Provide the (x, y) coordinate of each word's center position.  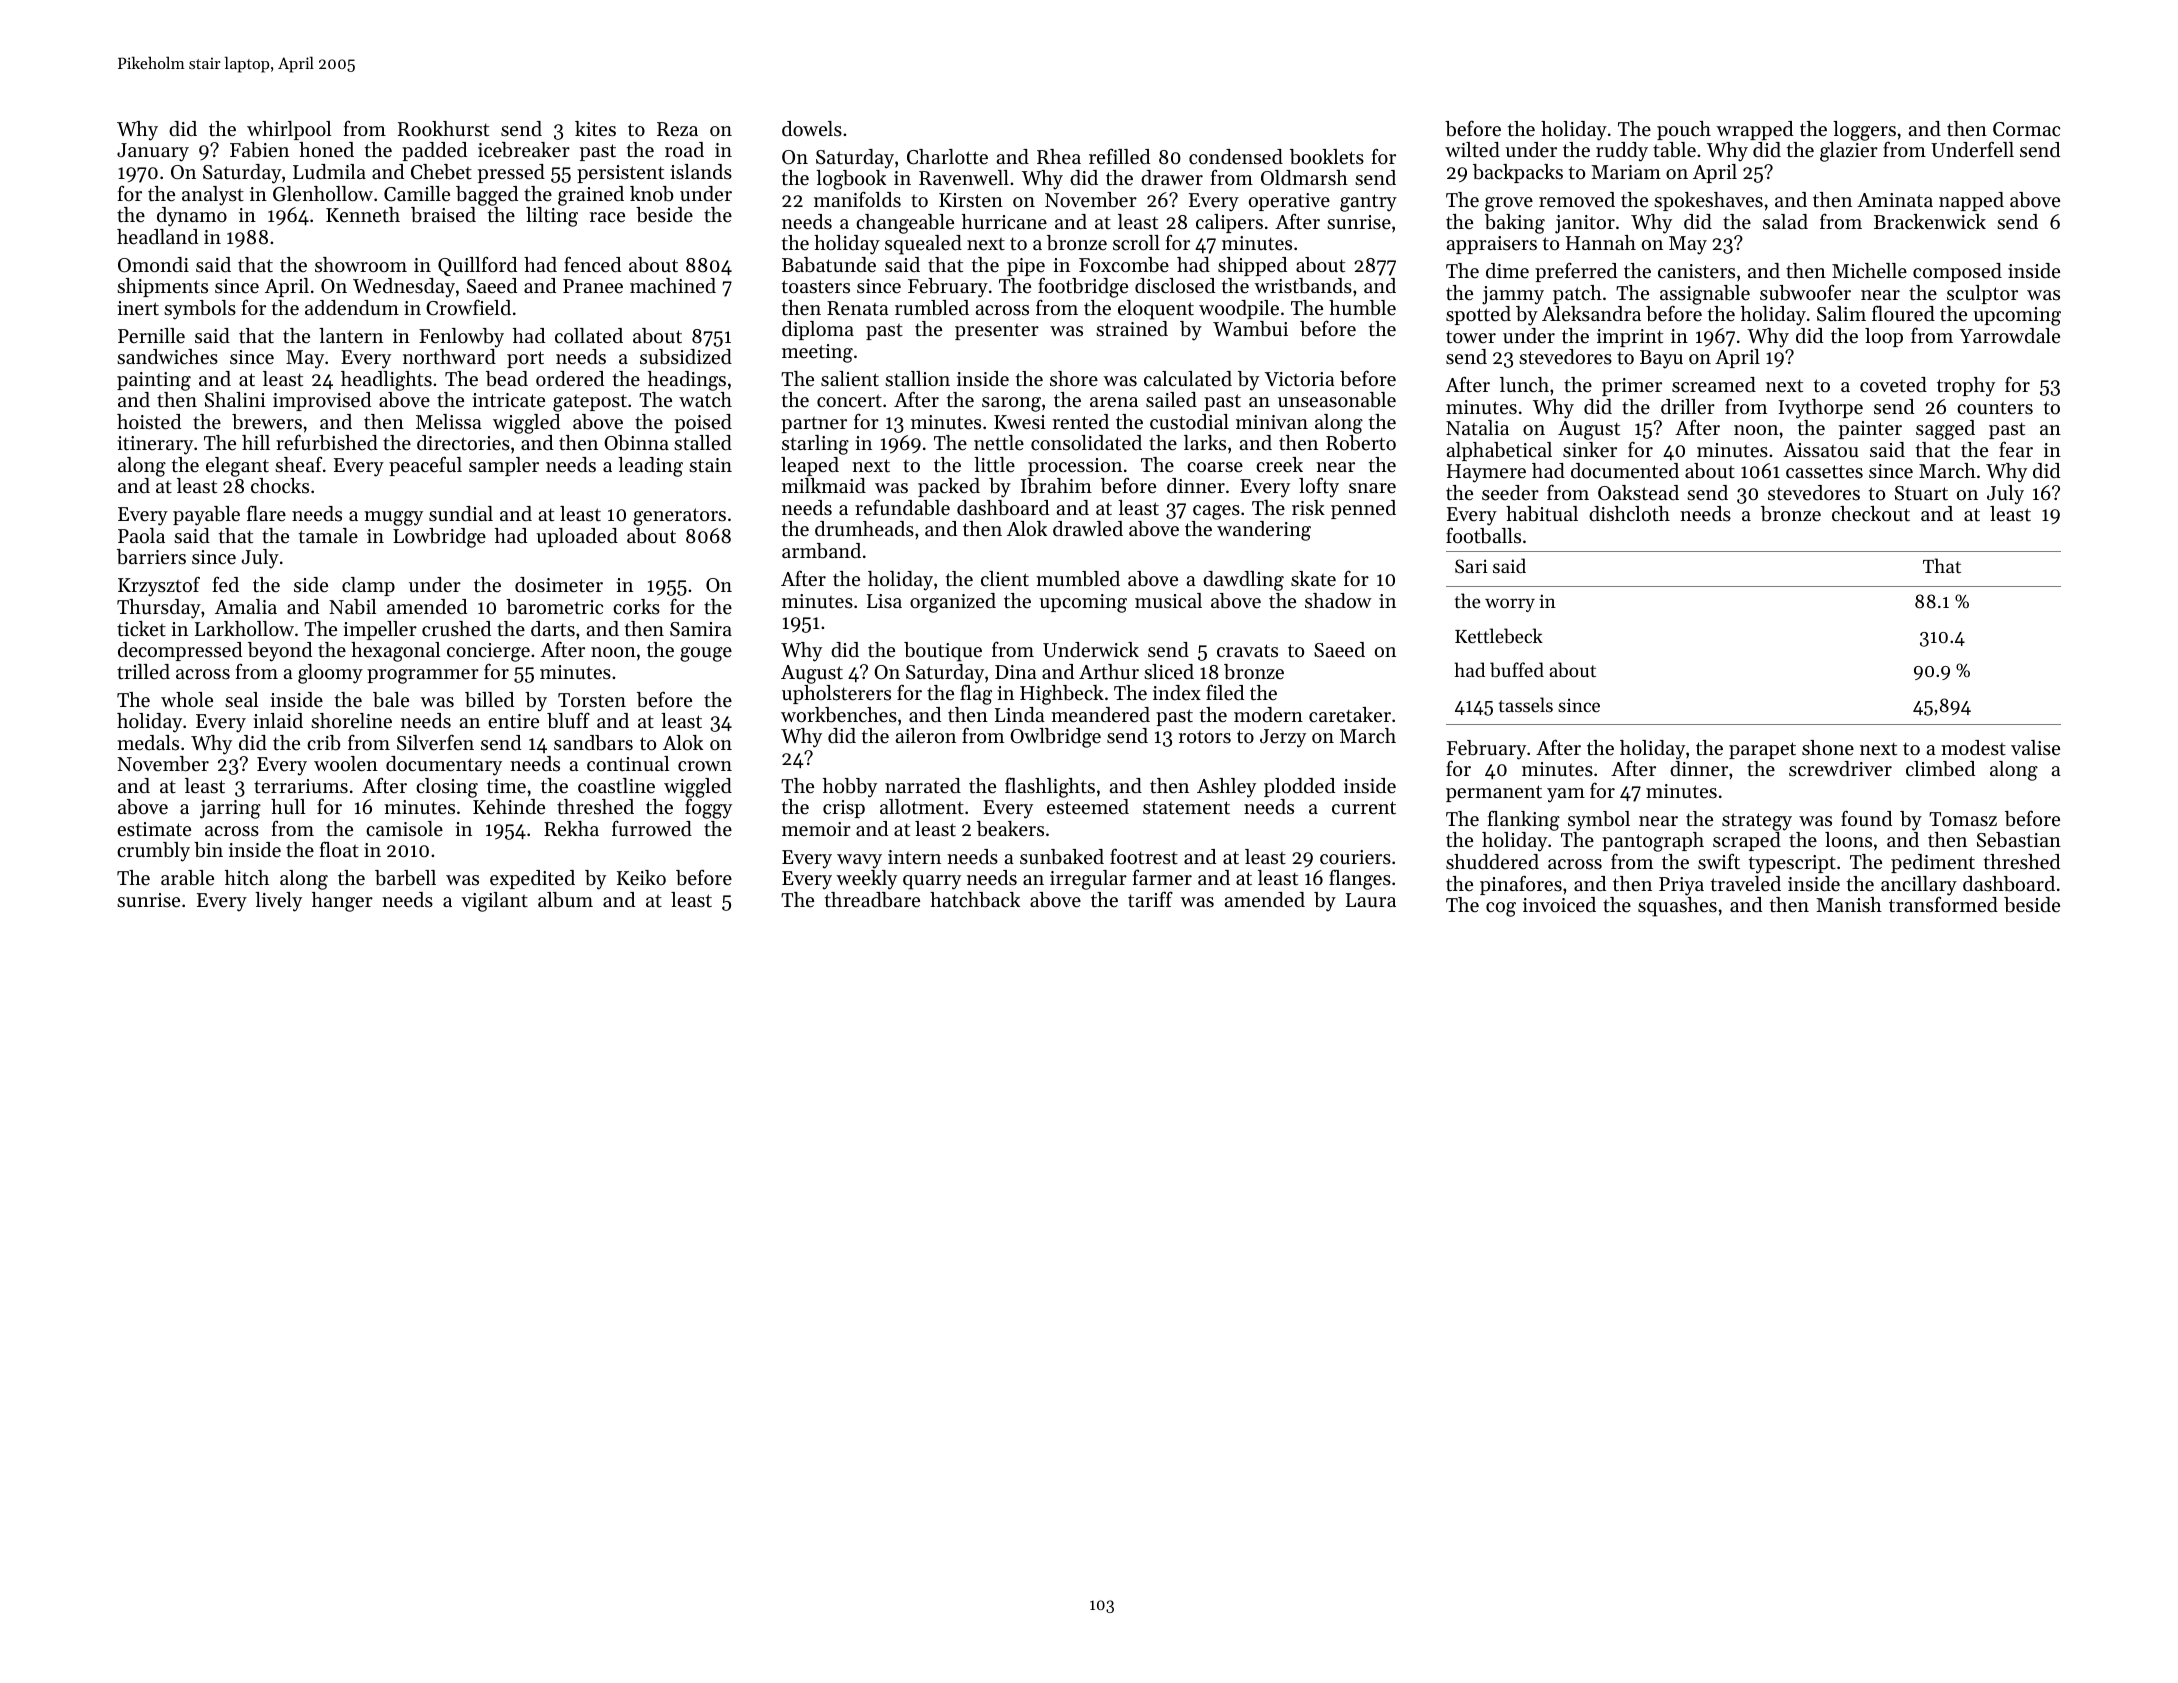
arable (187, 878)
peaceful (425, 466)
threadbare (872, 900)
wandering (1264, 531)
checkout (1871, 514)
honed (326, 150)
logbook (851, 180)
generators (679, 517)
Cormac (2026, 129)
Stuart (1921, 493)
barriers (151, 557)
